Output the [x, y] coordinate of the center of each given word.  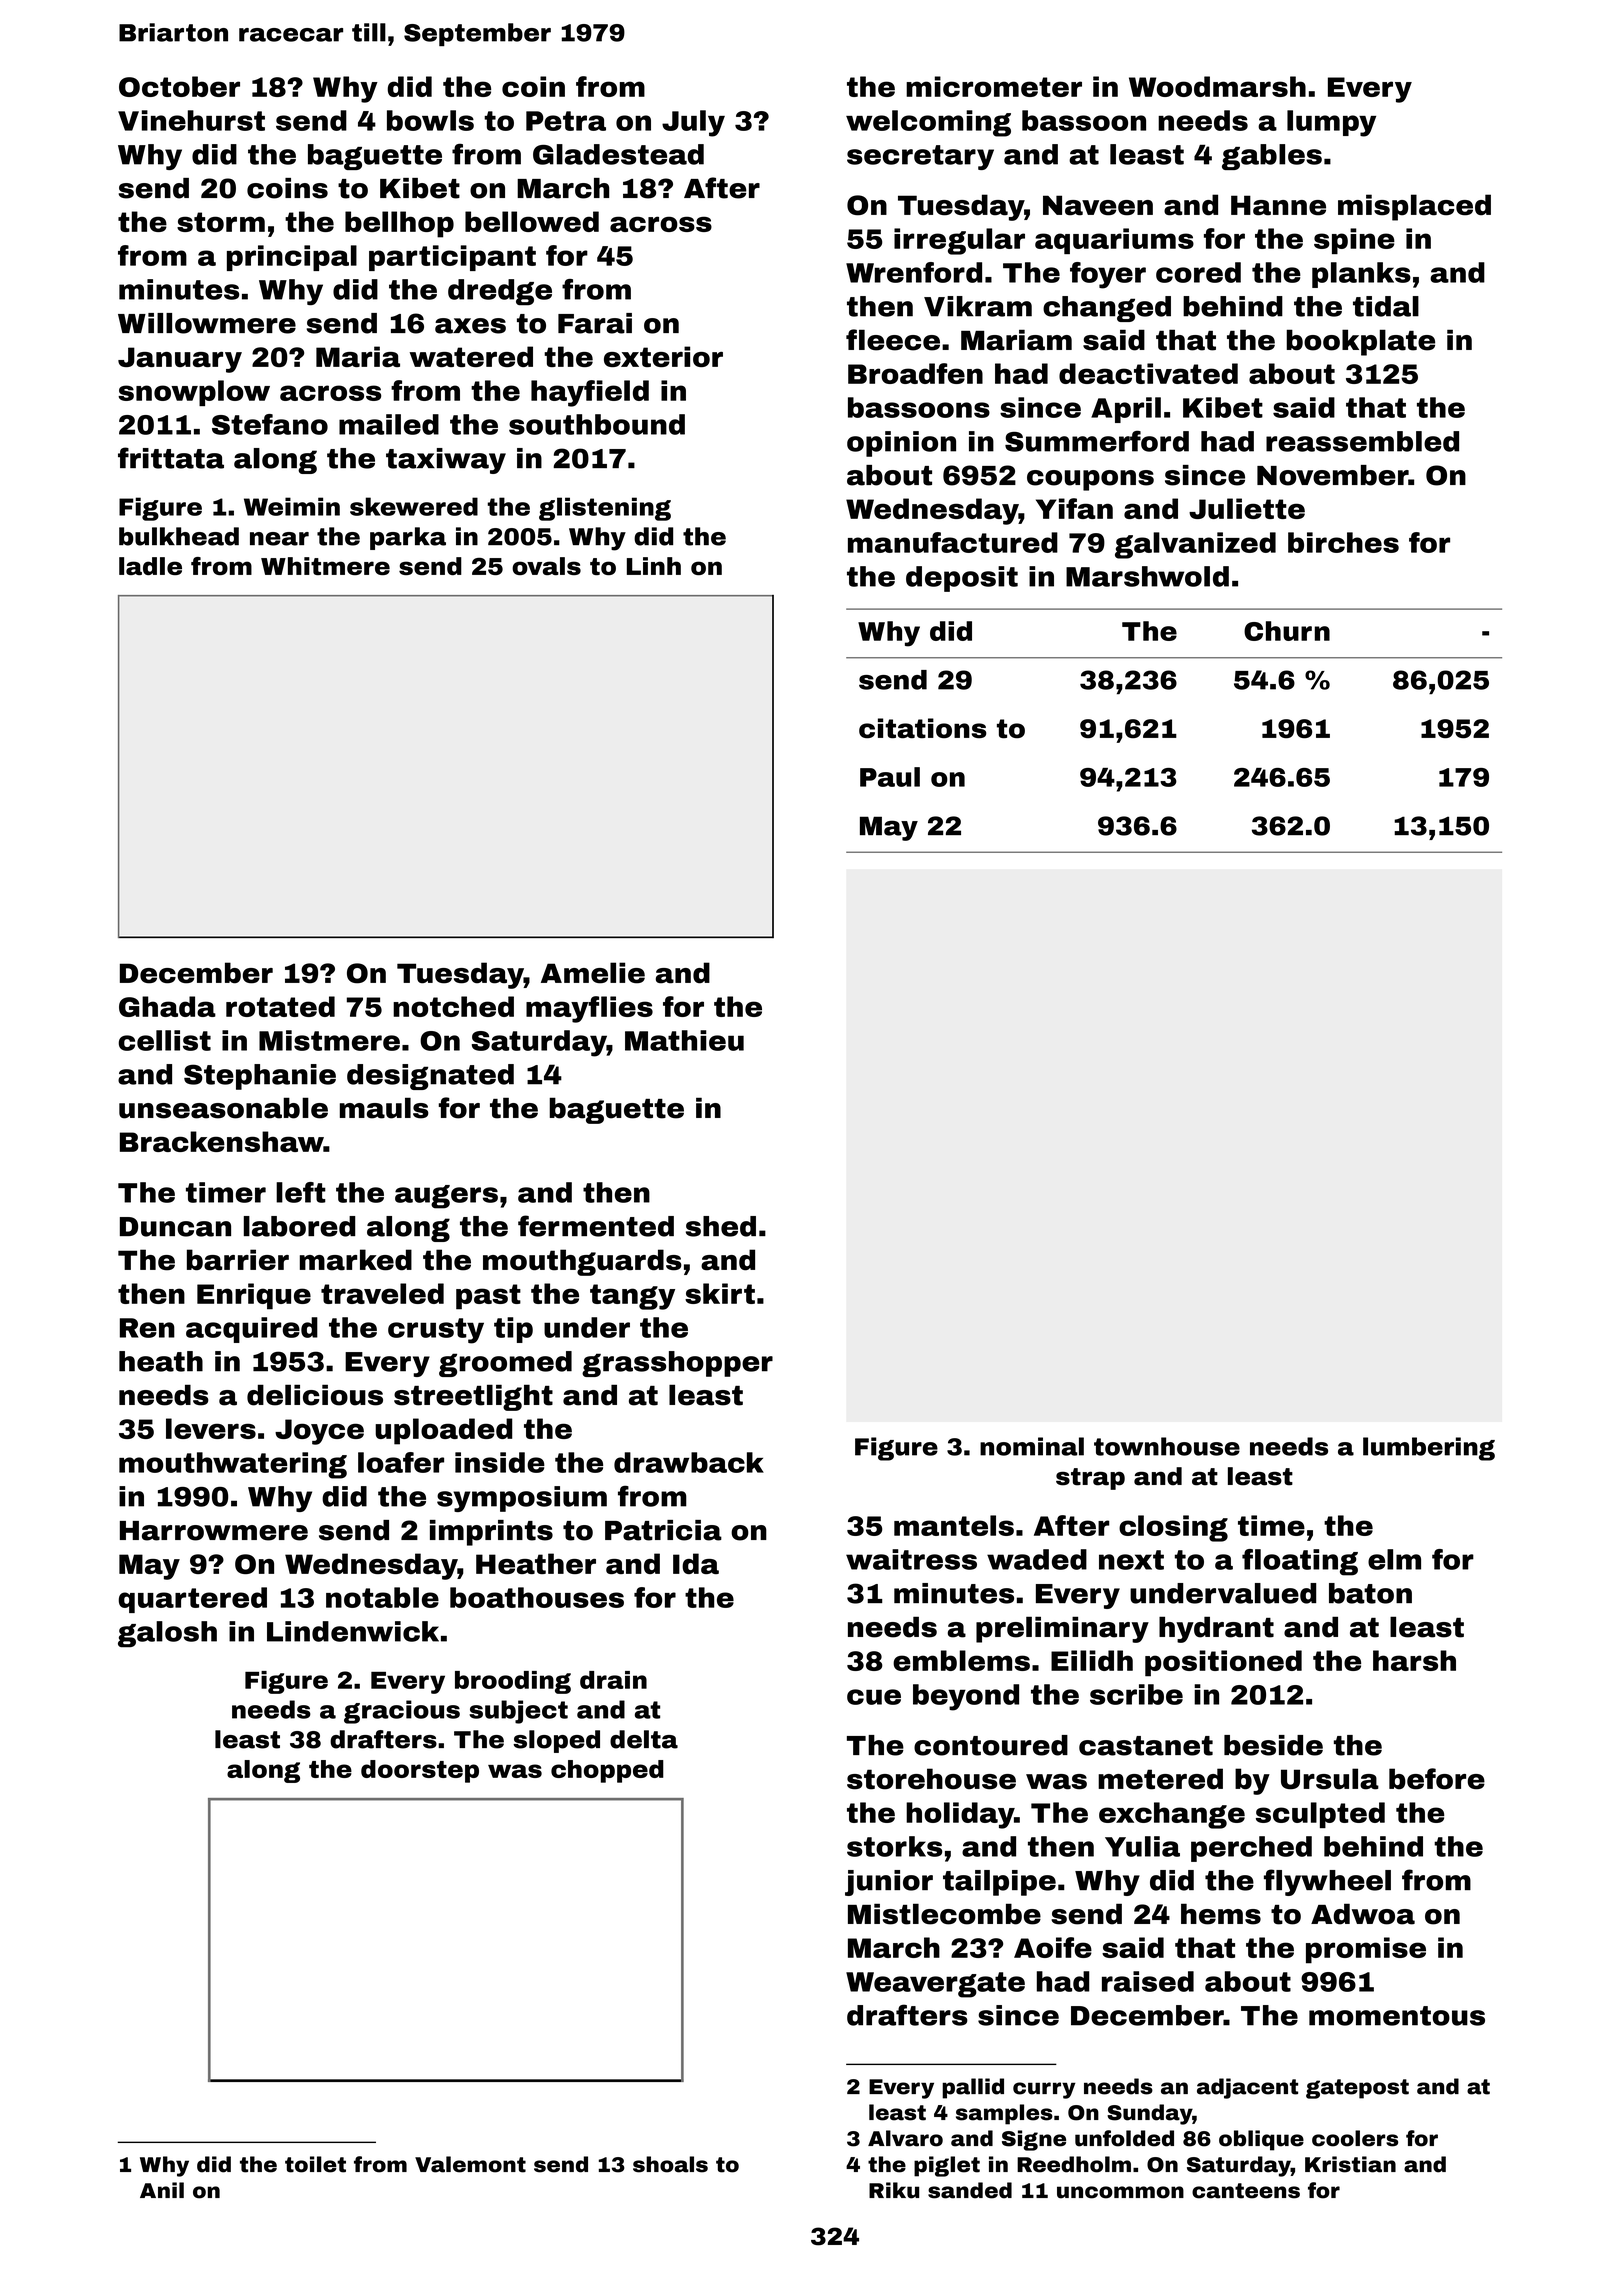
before [1437, 1779]
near [279, 539]
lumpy [1331, 123]
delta [644, 1739]
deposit [962, 579]
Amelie [593, 973]
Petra [566, 121]
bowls [430, 120]
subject [518, 1712]
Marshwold [1147, 576]
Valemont [470, 2164]
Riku [894, 2190]
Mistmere [329, 1040]
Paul [890, 777]
